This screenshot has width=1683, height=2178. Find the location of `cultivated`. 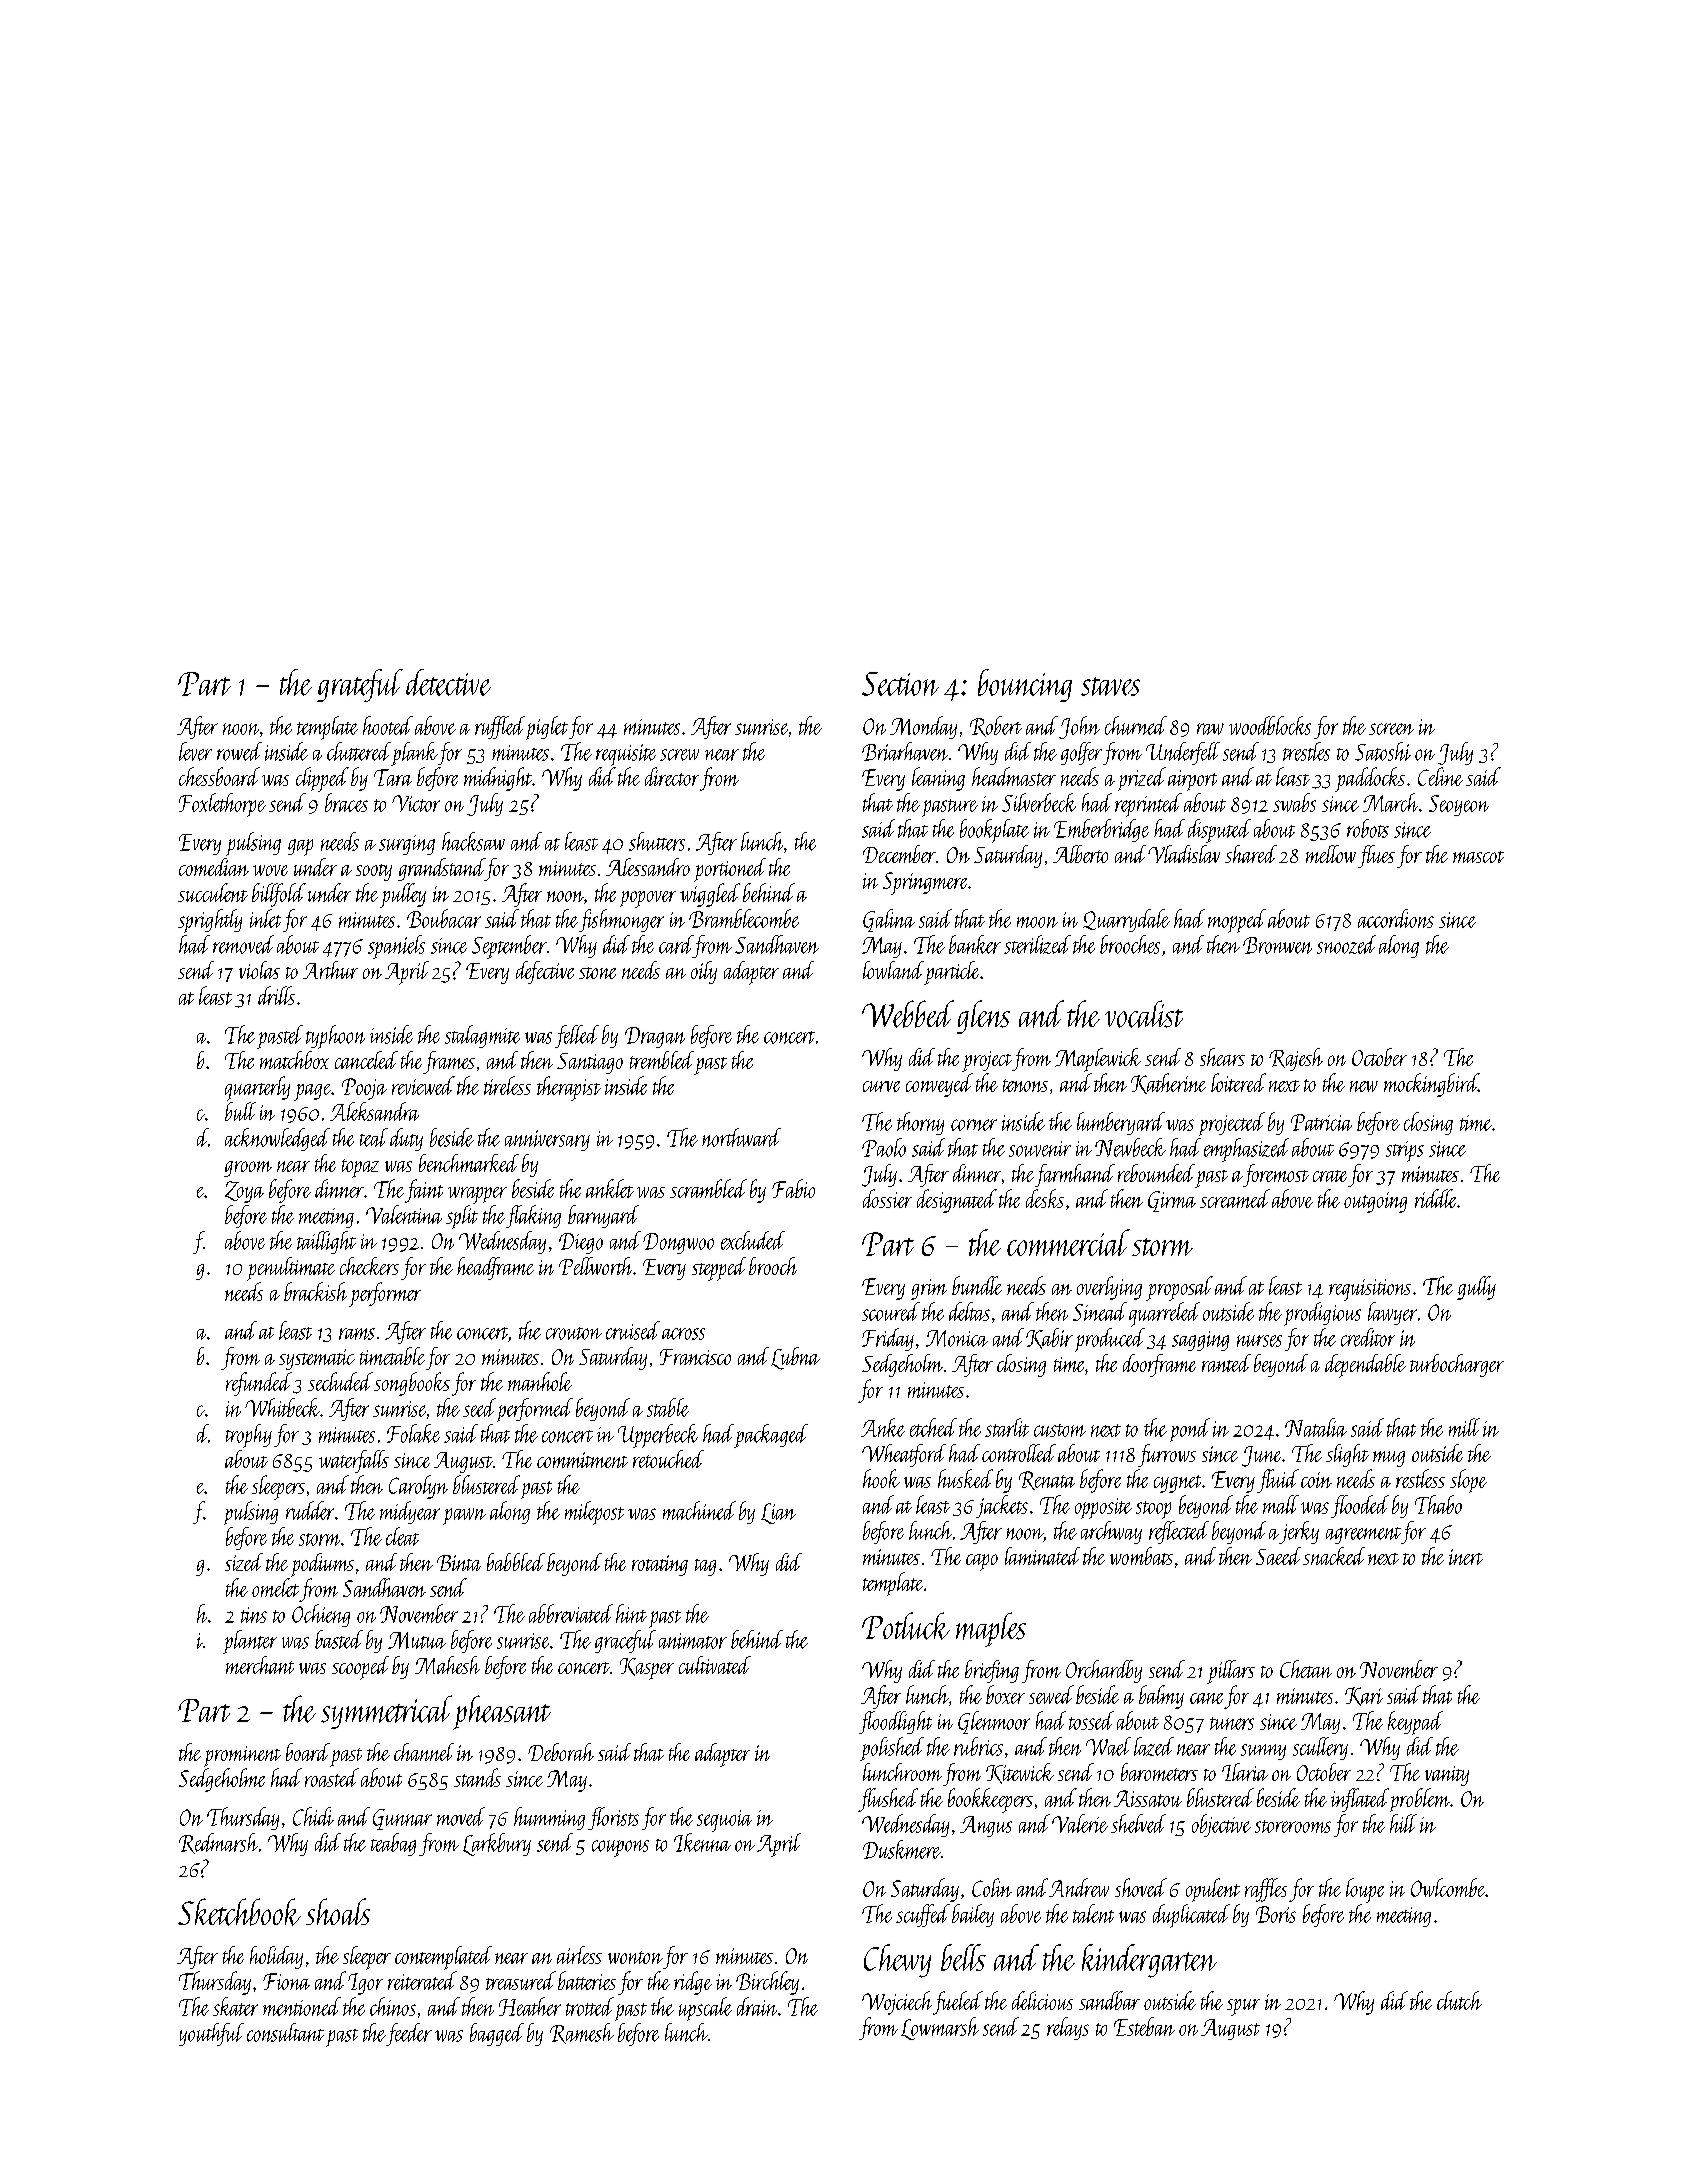

cultivated is located at coordinates (715, 1665).
